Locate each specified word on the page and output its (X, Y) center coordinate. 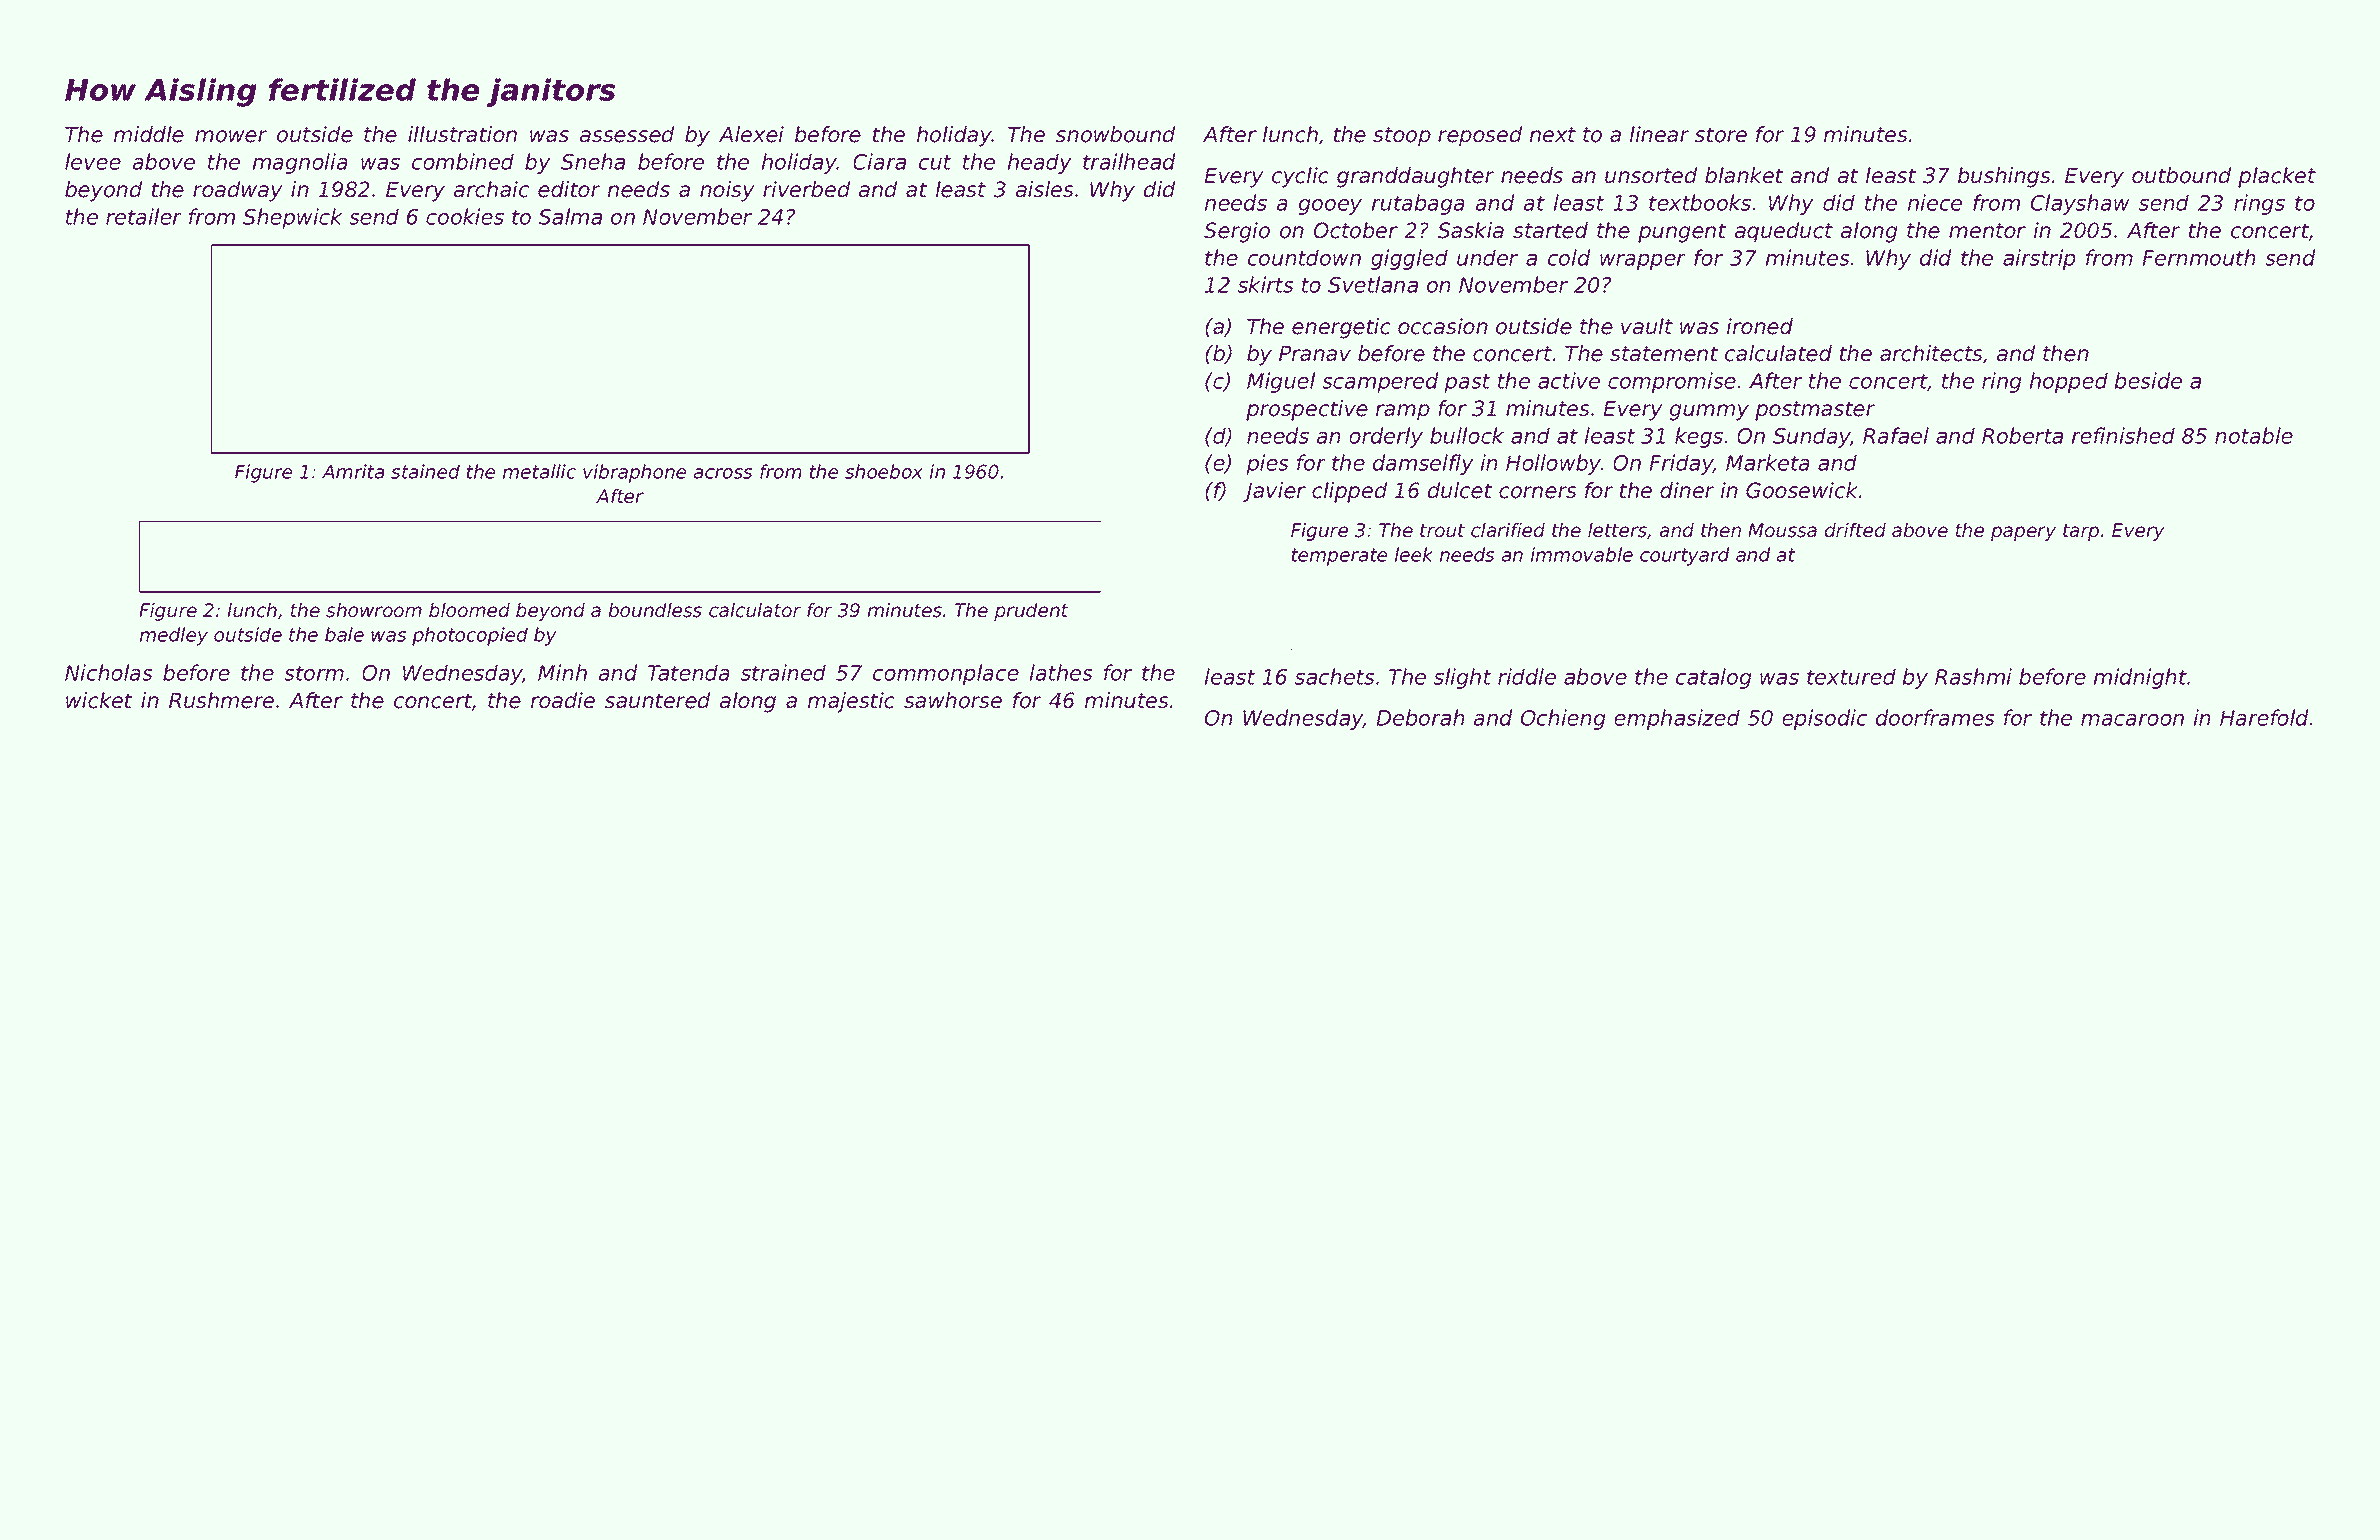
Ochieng (1563, 719)
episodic (1824, 719)
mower (231, 136)
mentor (1987, 231)
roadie (563, 700)
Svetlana (1373, 284)
